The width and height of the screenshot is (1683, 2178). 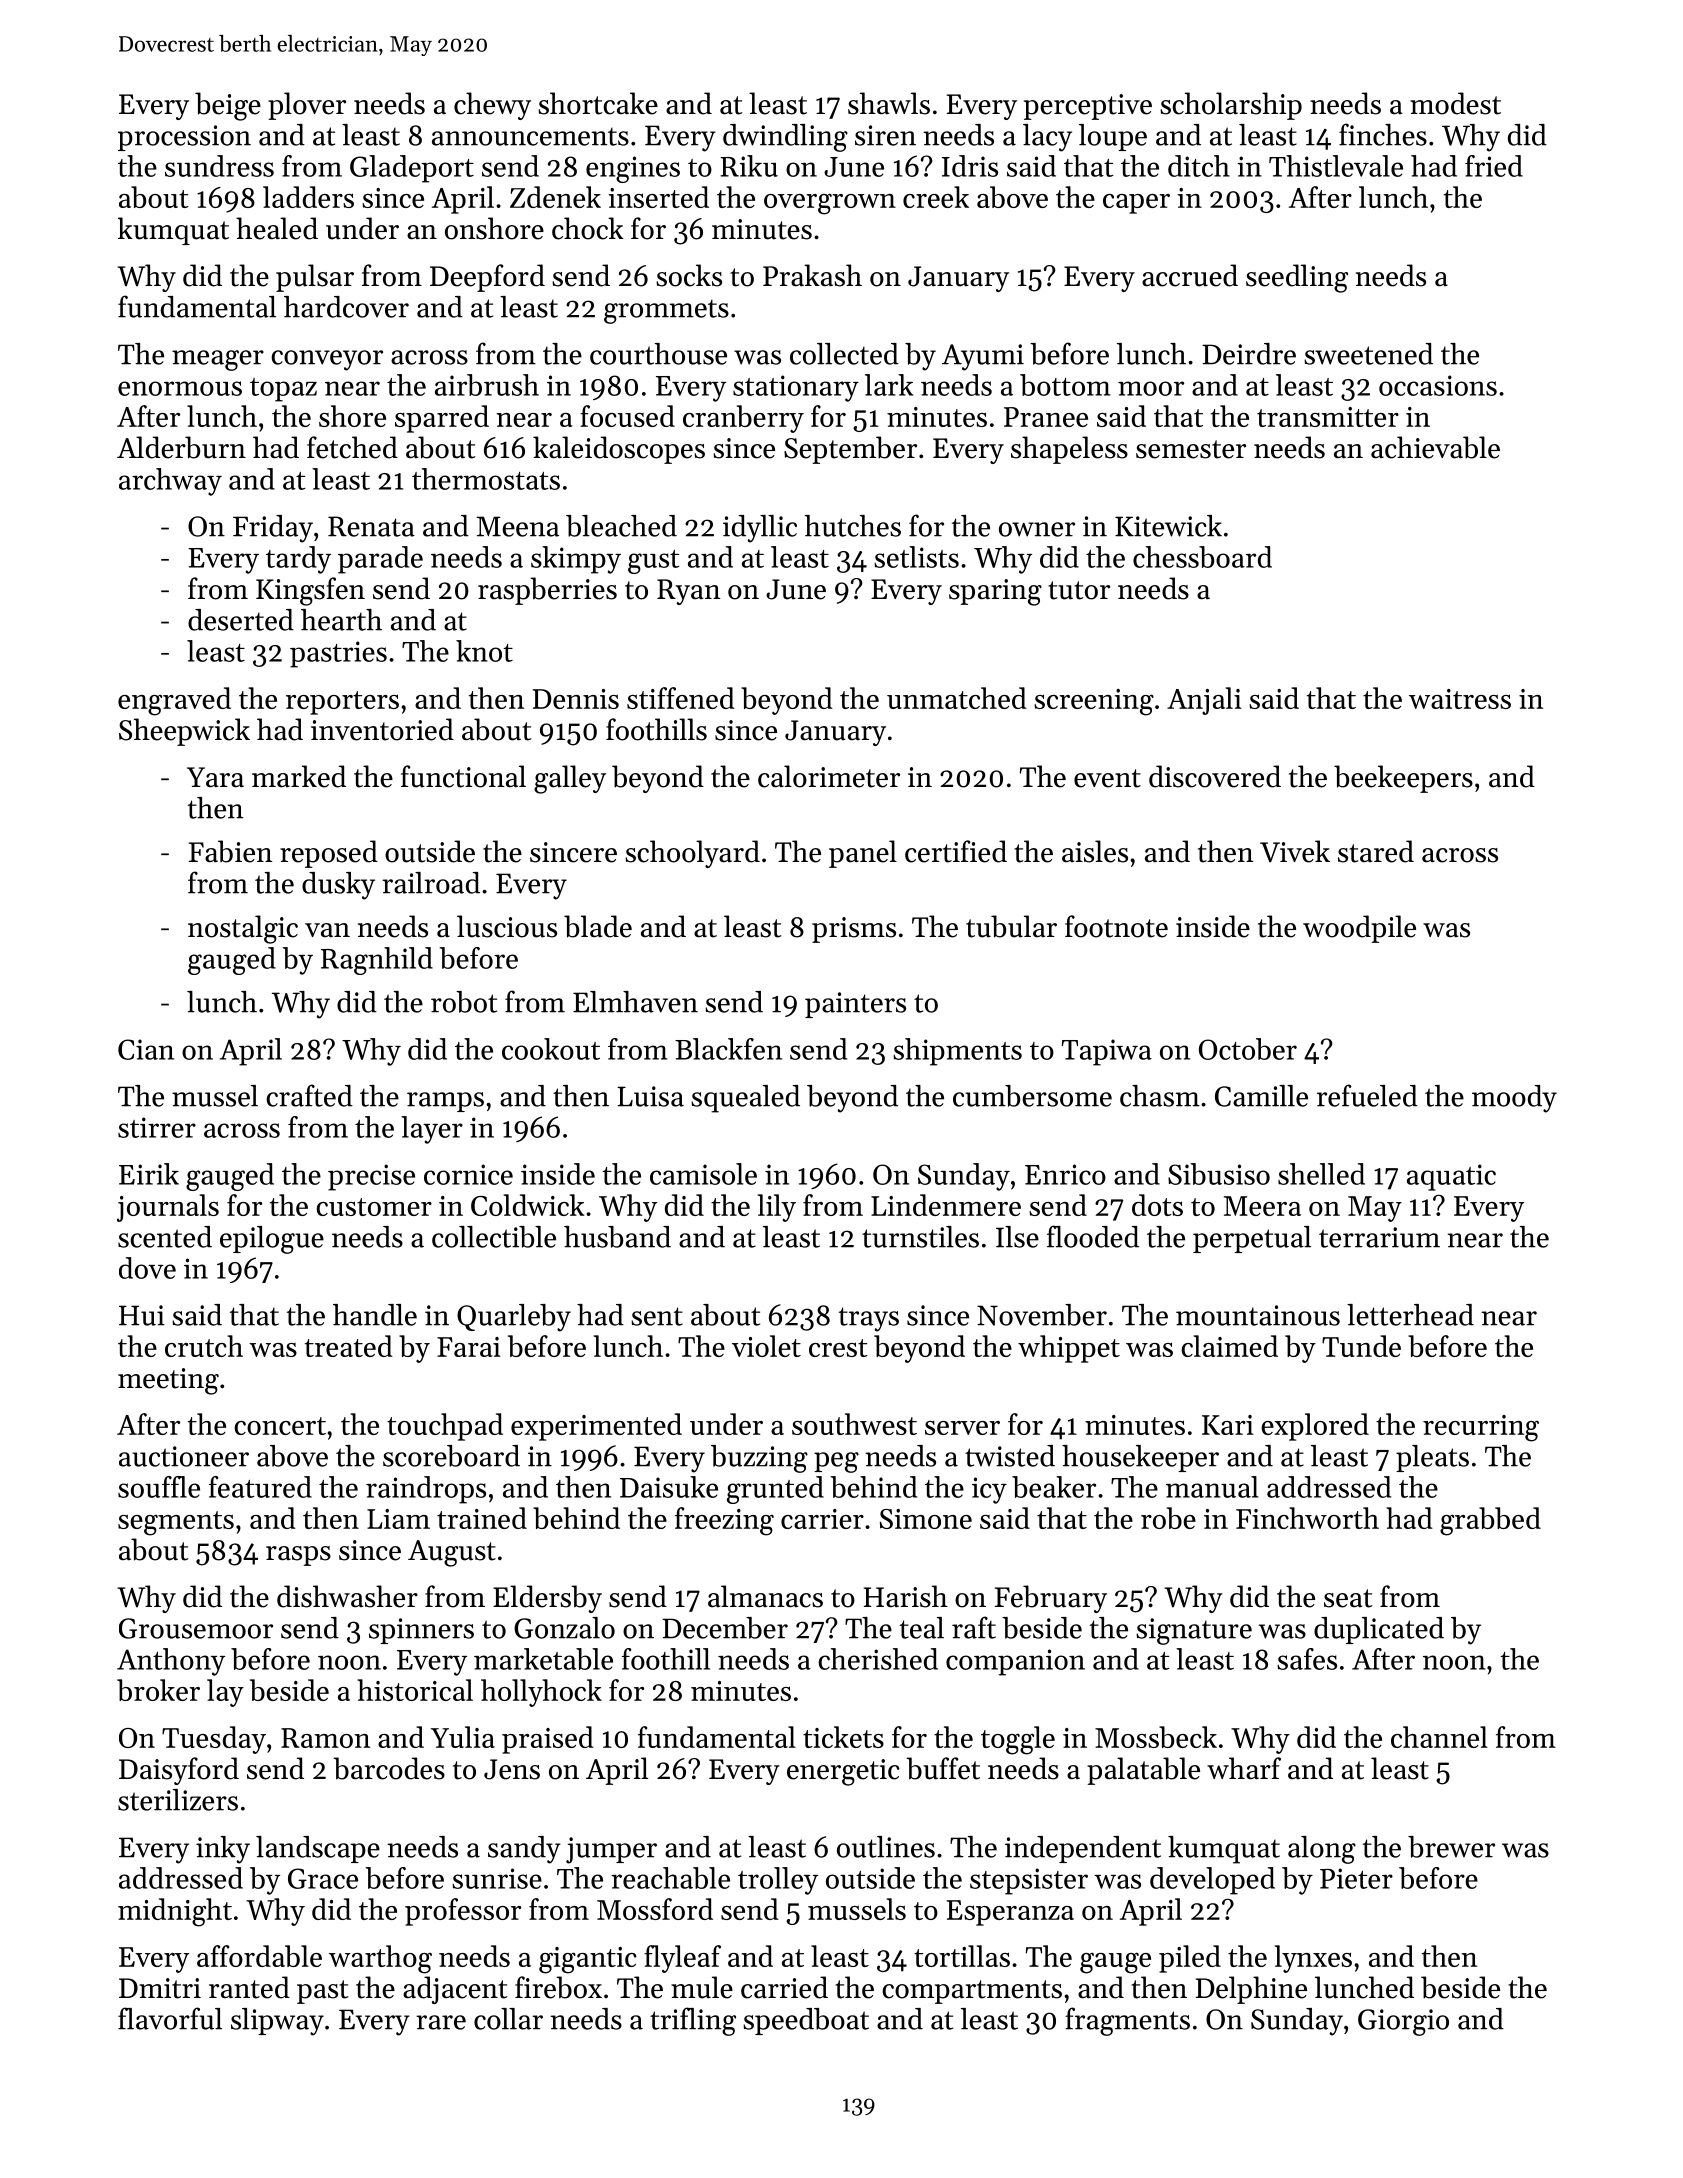 I want to click on reporters, so click(x=342, y=703).
